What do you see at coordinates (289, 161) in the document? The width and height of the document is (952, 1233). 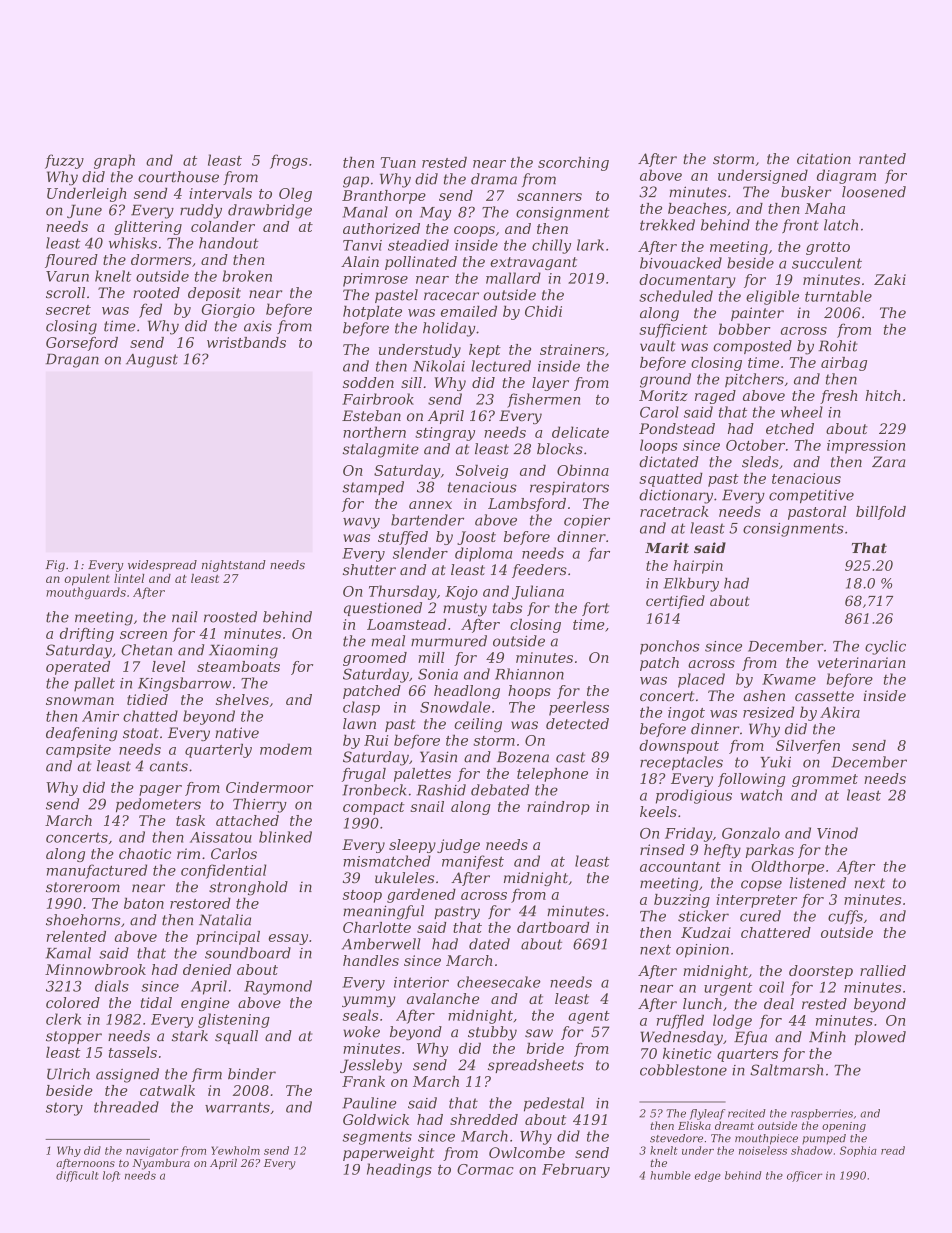 I see `frogs` at bounding box center [289, 161].
